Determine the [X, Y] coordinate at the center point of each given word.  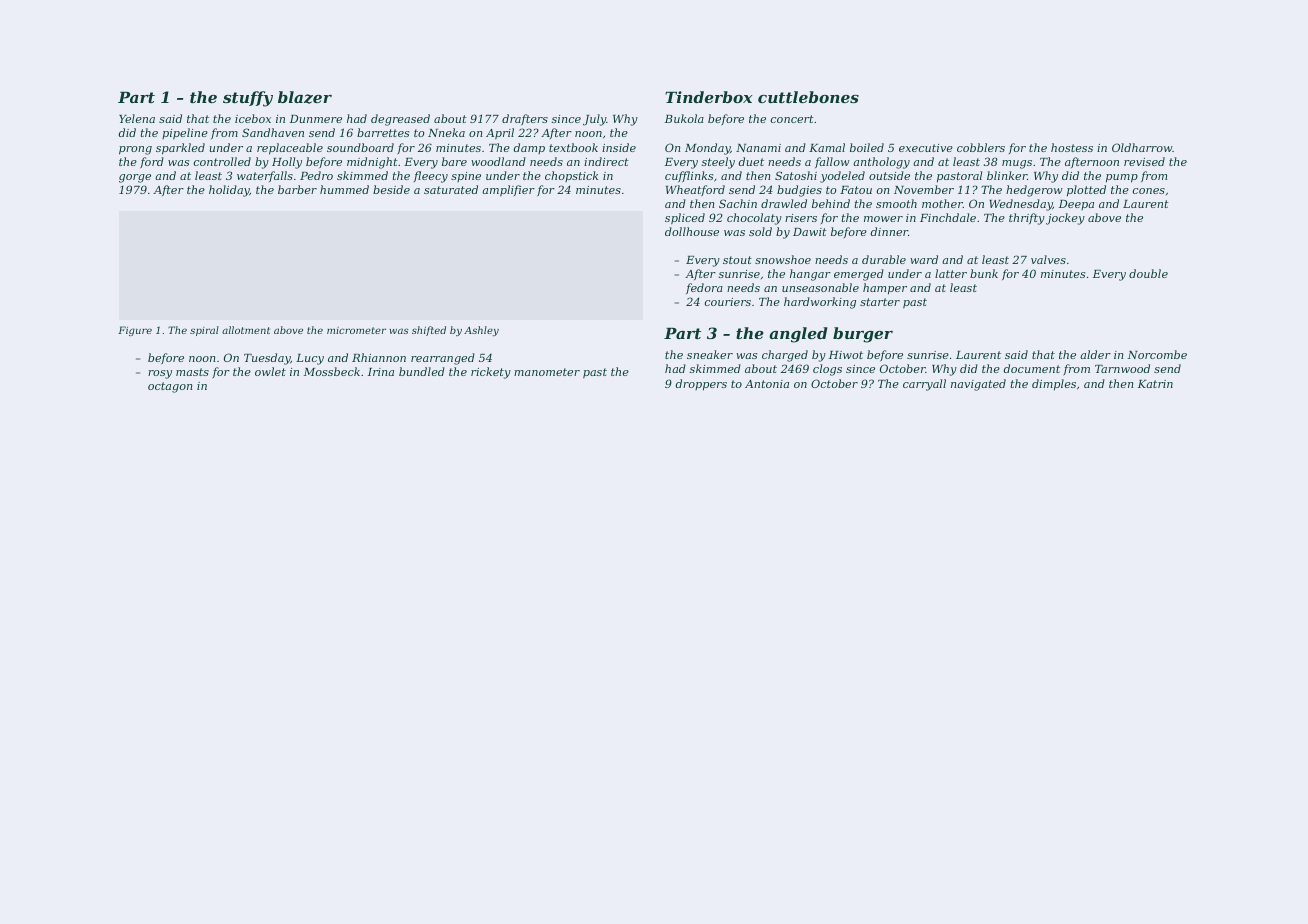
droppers [701, 385]
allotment [246, 330]
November [924, 189]
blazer [305, 97]
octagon [170, 387]
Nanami [758, 148]
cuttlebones [808, 97]
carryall [924, 385]
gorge [135, 178]
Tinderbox [708, 97]
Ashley [481, 331]
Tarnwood [1122, 368]
